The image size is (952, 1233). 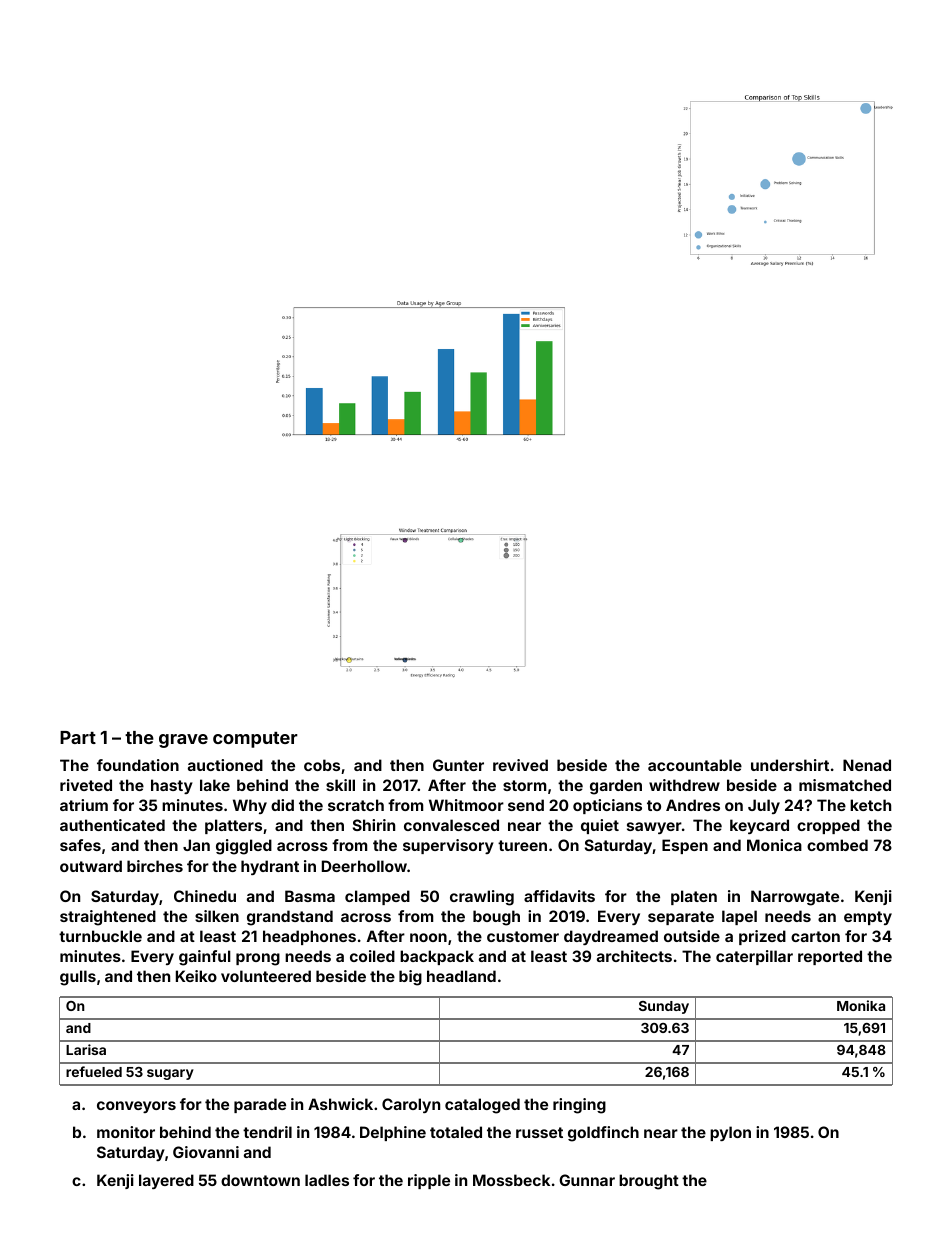 I want to click on revived, so click(x=520, y=765).
